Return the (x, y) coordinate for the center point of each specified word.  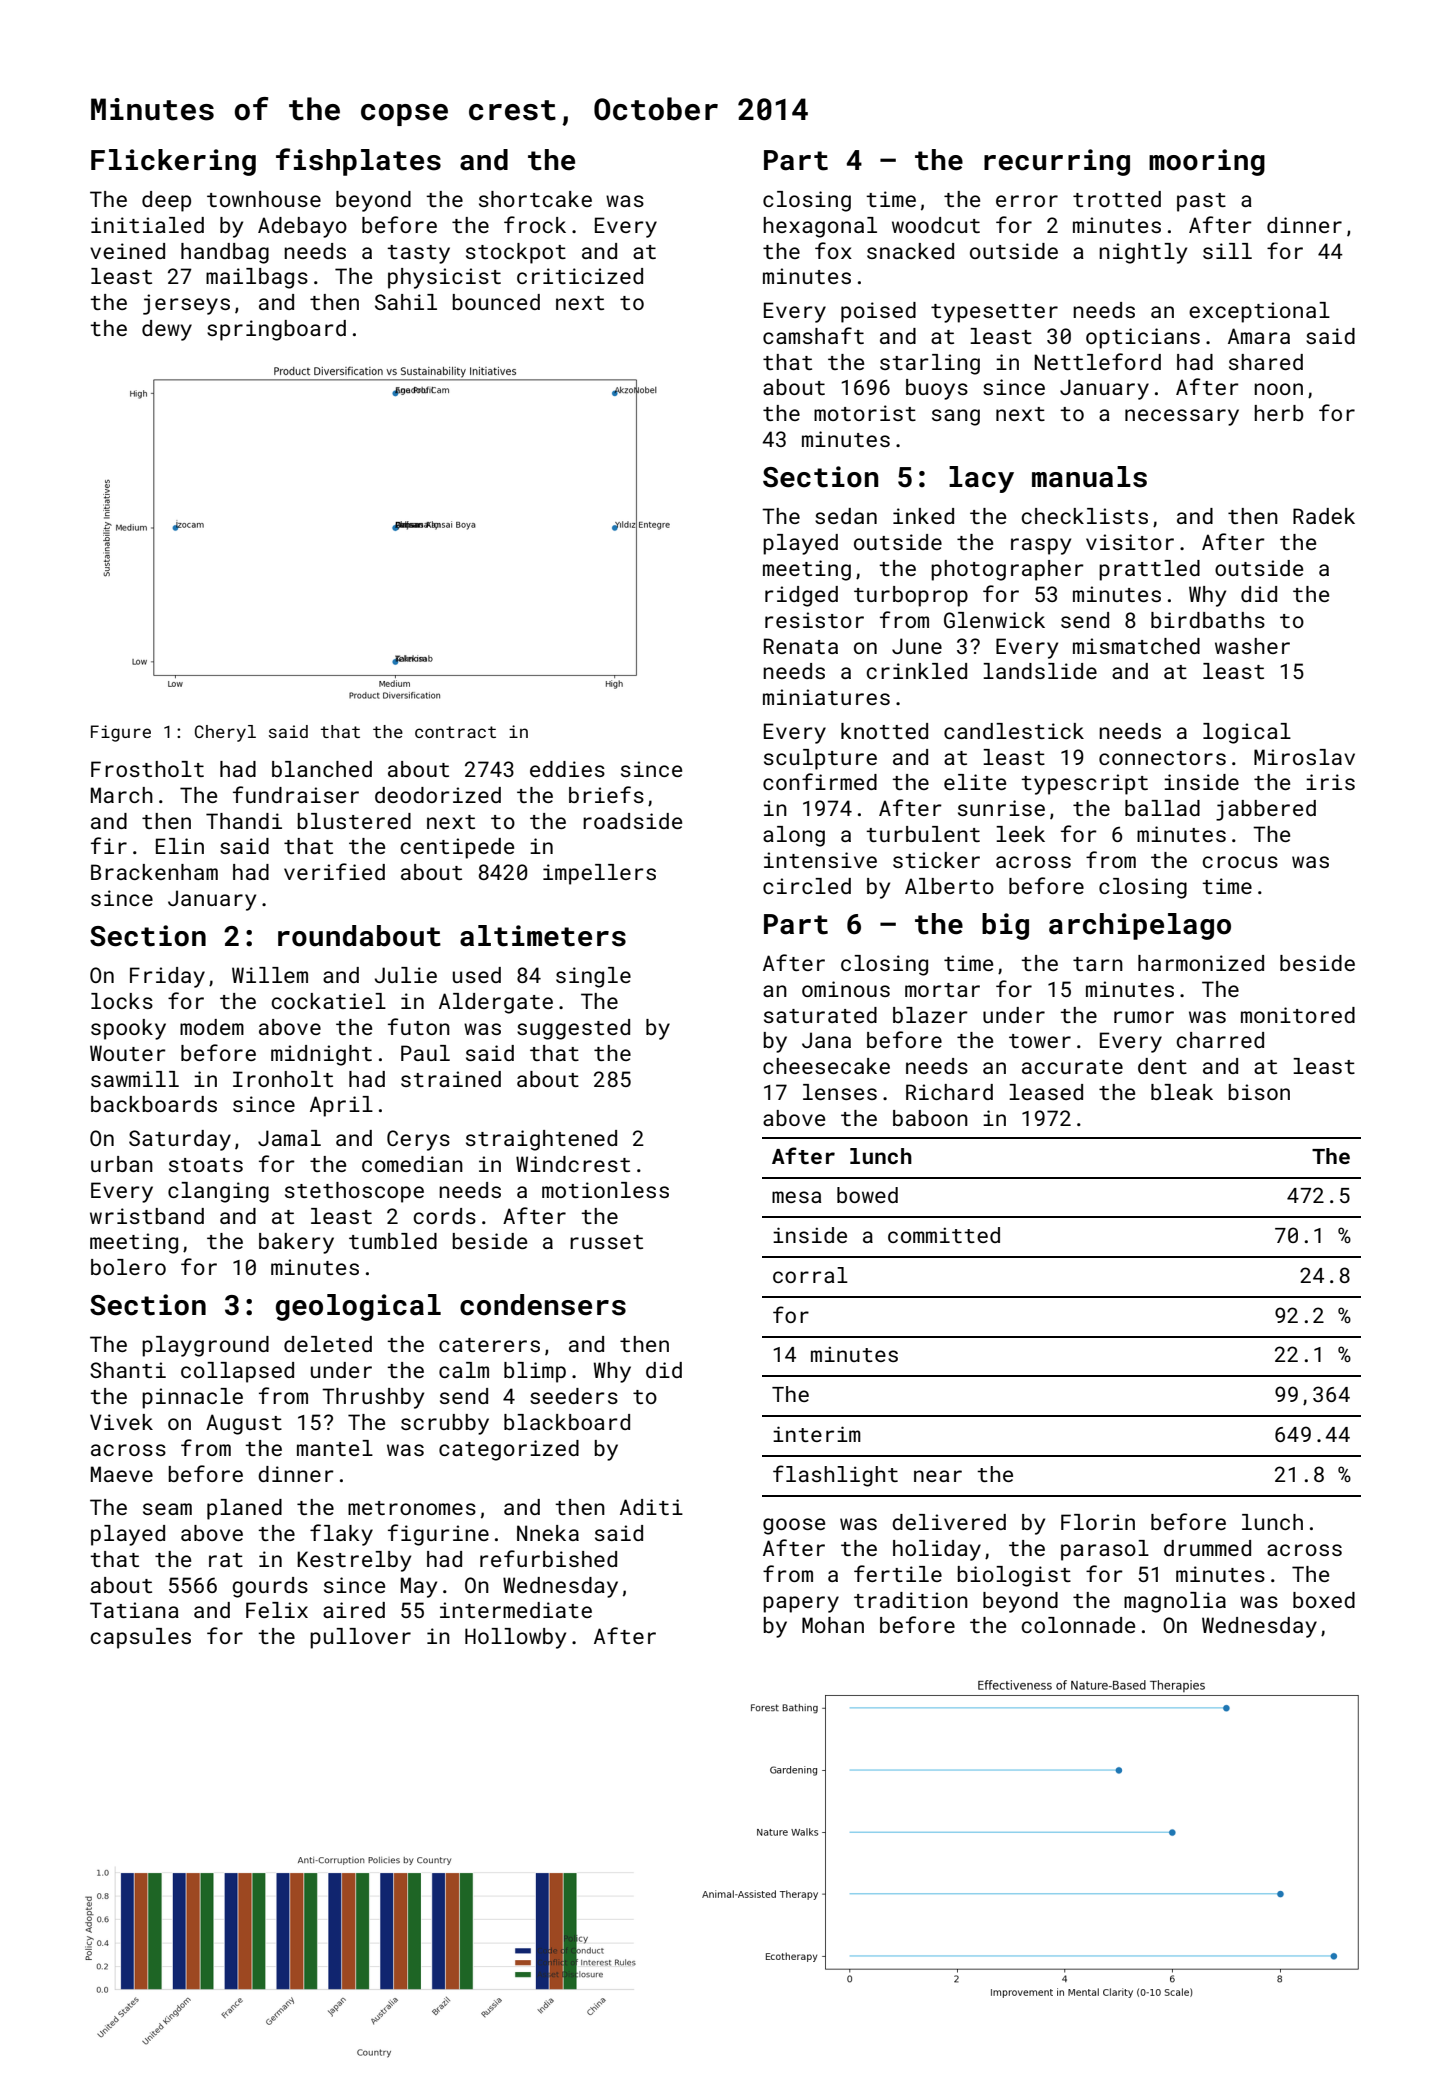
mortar (942, 990)
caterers (489, 1345)
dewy (167, 330)
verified (334, 871)
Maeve (122, 1474)
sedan (846, 516)
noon (1278, 389)
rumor (1144, 1017)
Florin (1098, 1522)
